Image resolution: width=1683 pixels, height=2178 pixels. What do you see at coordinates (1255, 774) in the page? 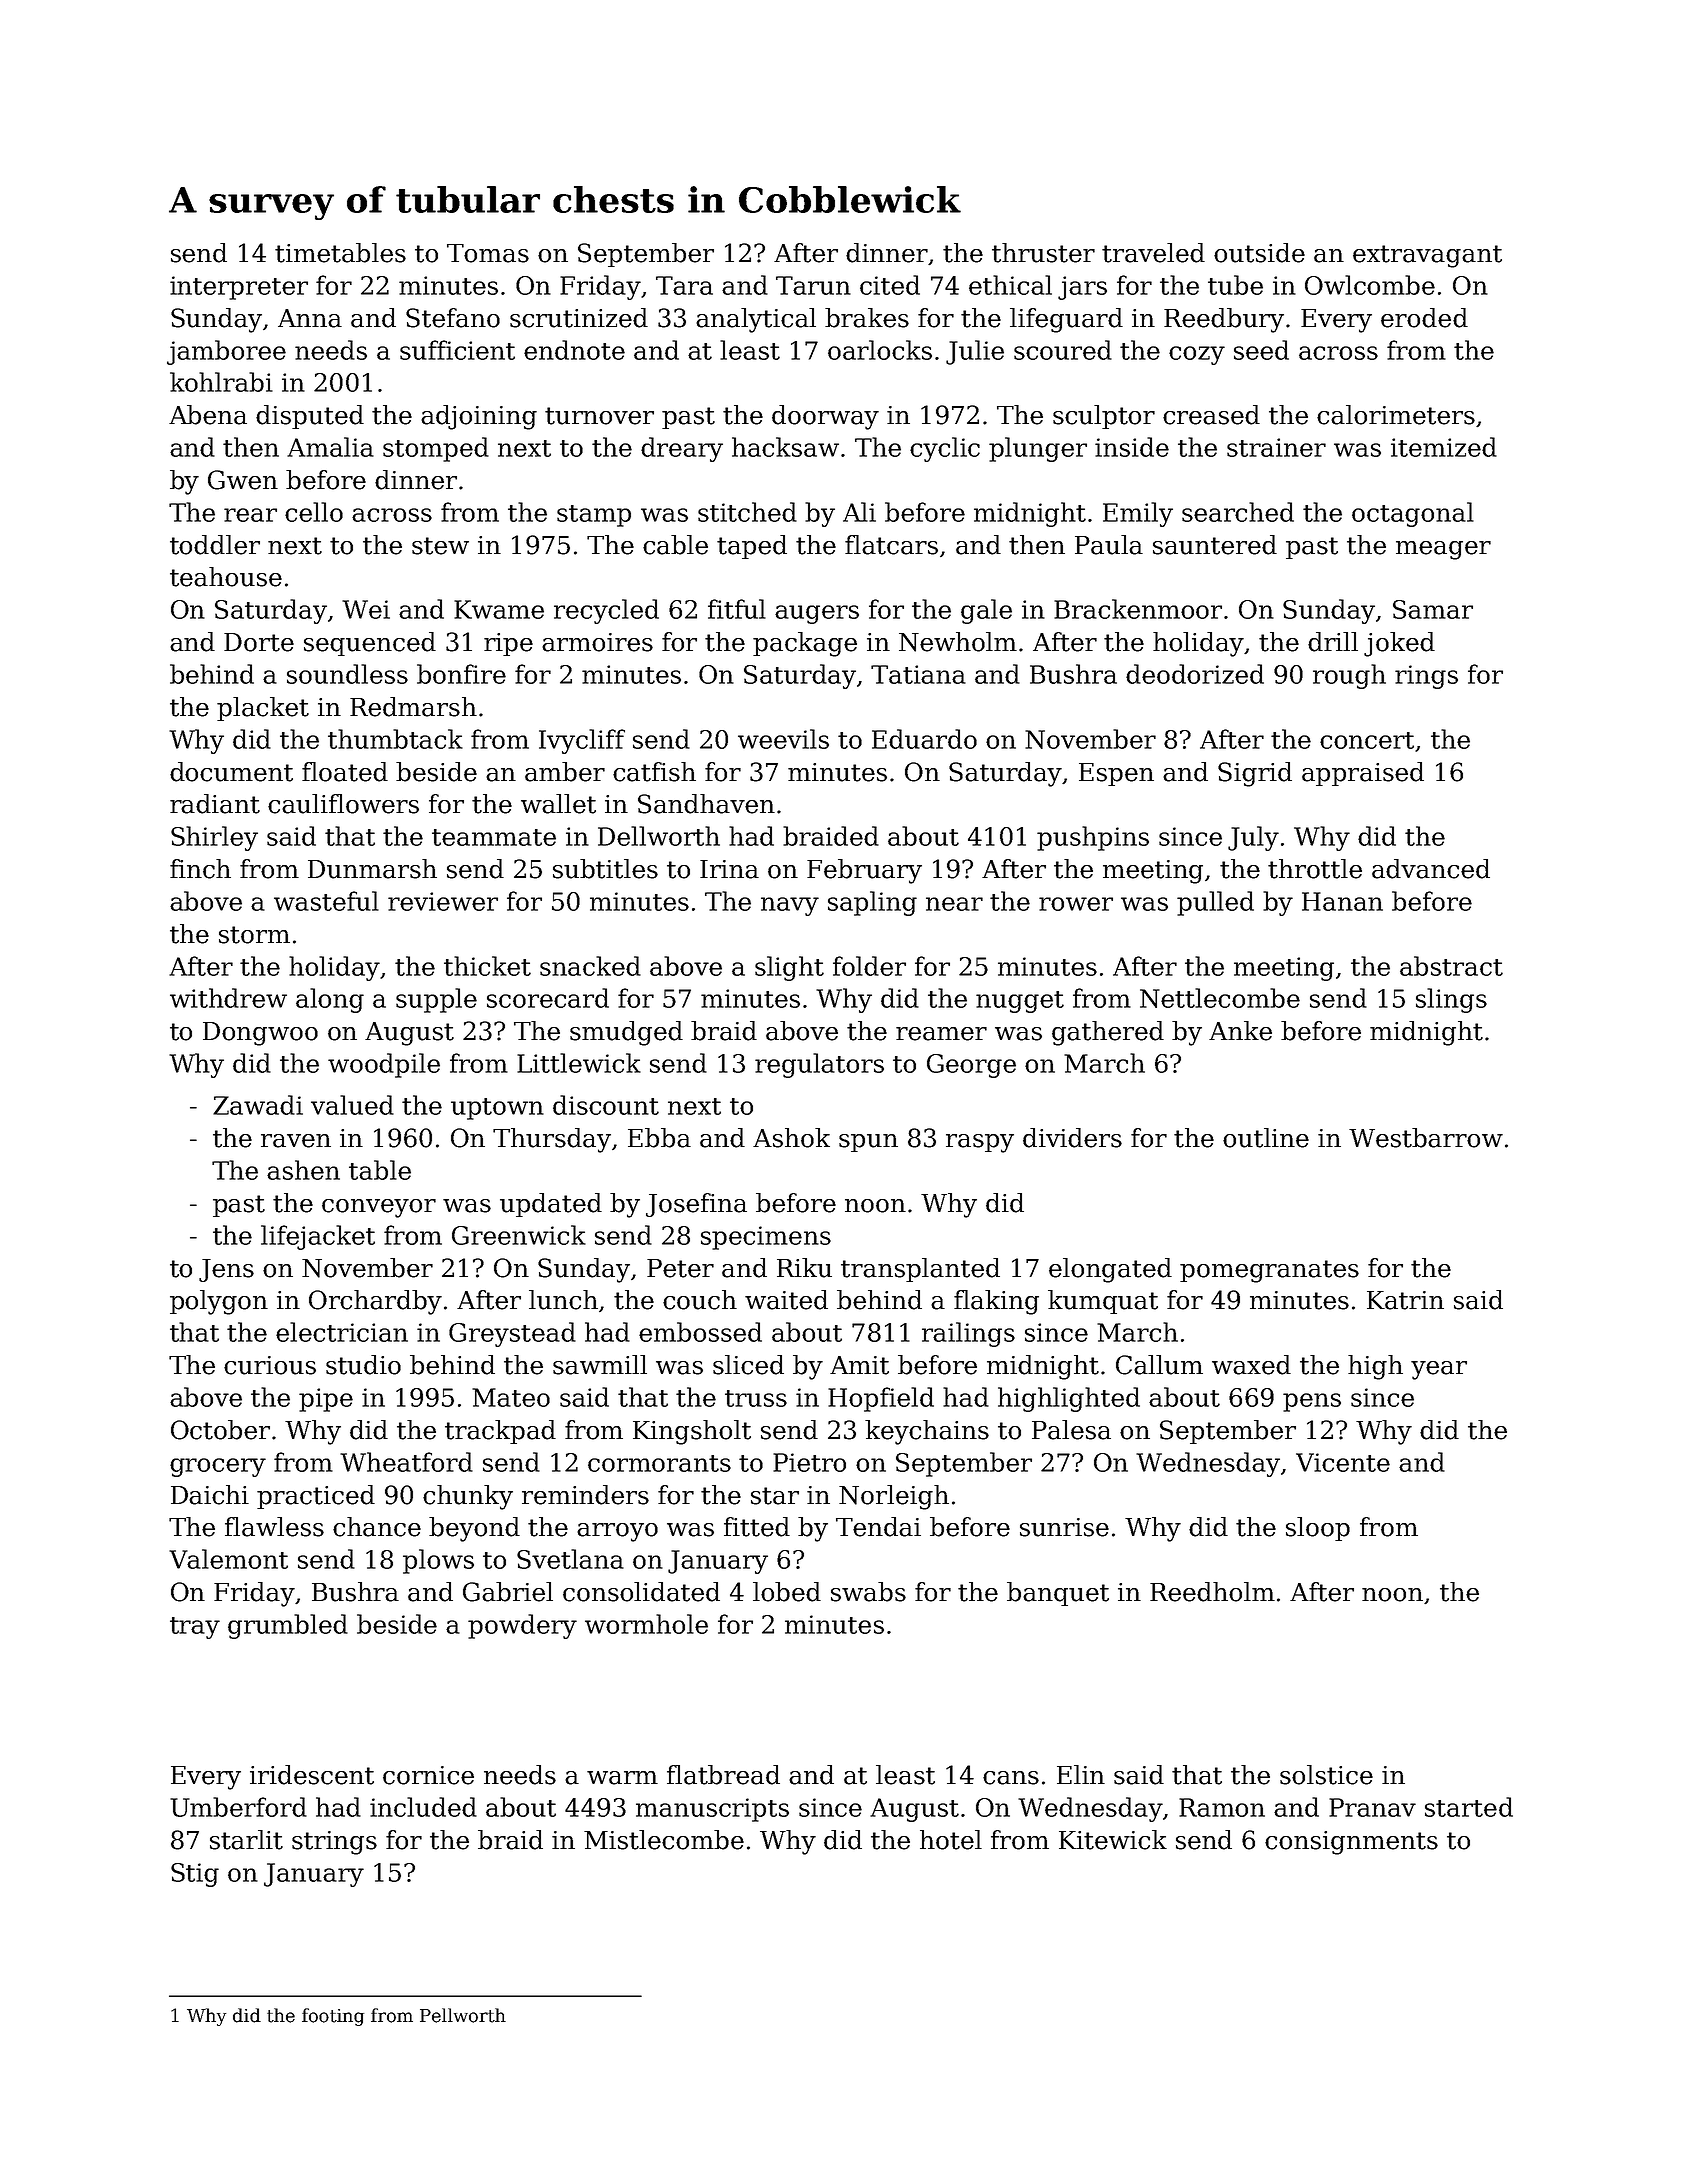
I see `Sigrid` at bounding box center [1255, 774].
